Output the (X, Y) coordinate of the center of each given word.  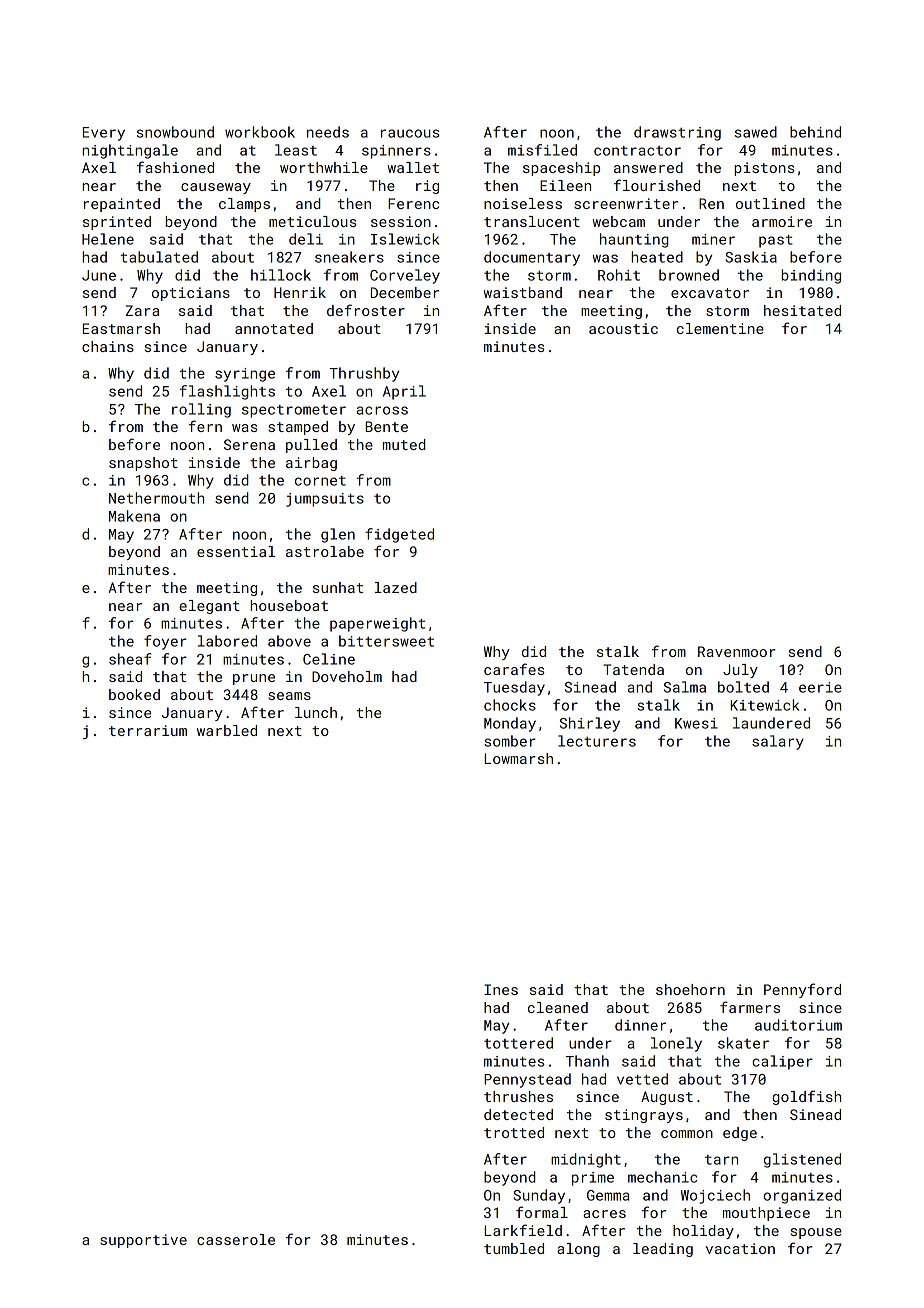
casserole (236, 1239)
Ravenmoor (737, 651)
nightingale (130, 151)
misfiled (542, 150)
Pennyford (802, 990)
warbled (227, 730)
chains (108, 346)
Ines (501, 989)
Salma (685, 687)
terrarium (148, 730)
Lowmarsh (518, 758)
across (382, 410)
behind (815, 132)
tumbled (514, 1248)
